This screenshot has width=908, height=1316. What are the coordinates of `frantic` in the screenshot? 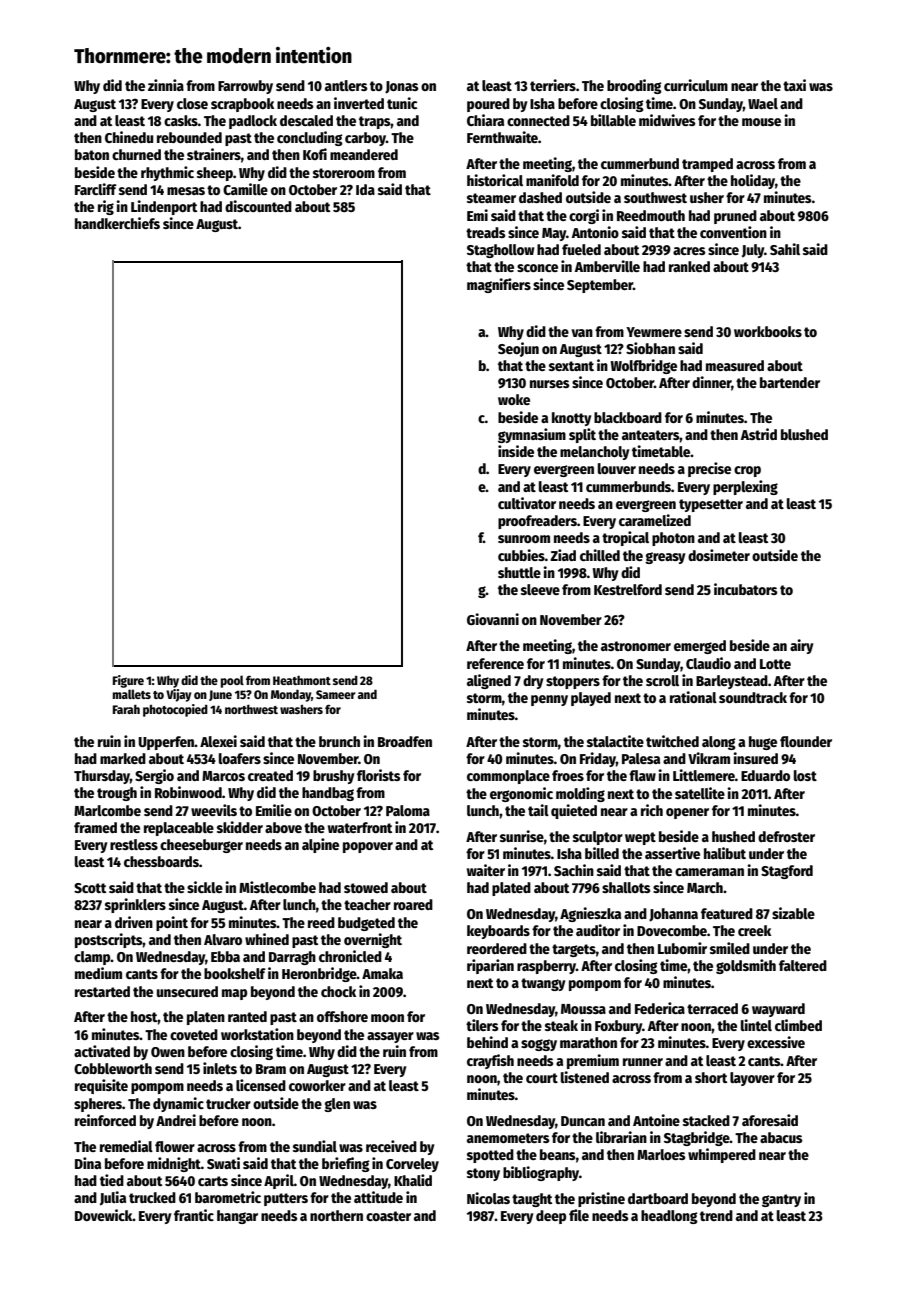 It's located at (194, 1215).
